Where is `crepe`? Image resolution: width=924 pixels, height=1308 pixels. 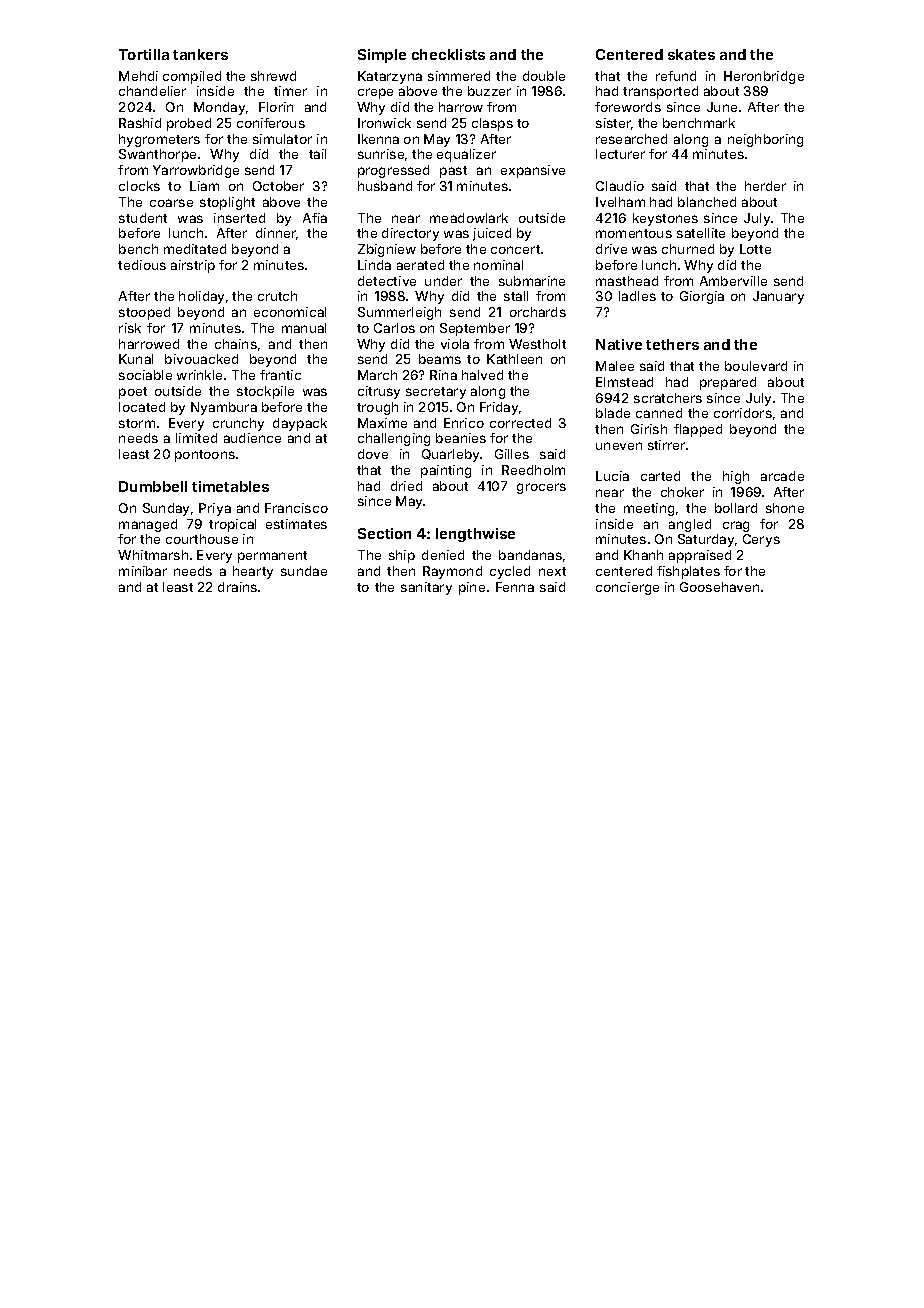 crepe is located at coordinates (375, 93).
